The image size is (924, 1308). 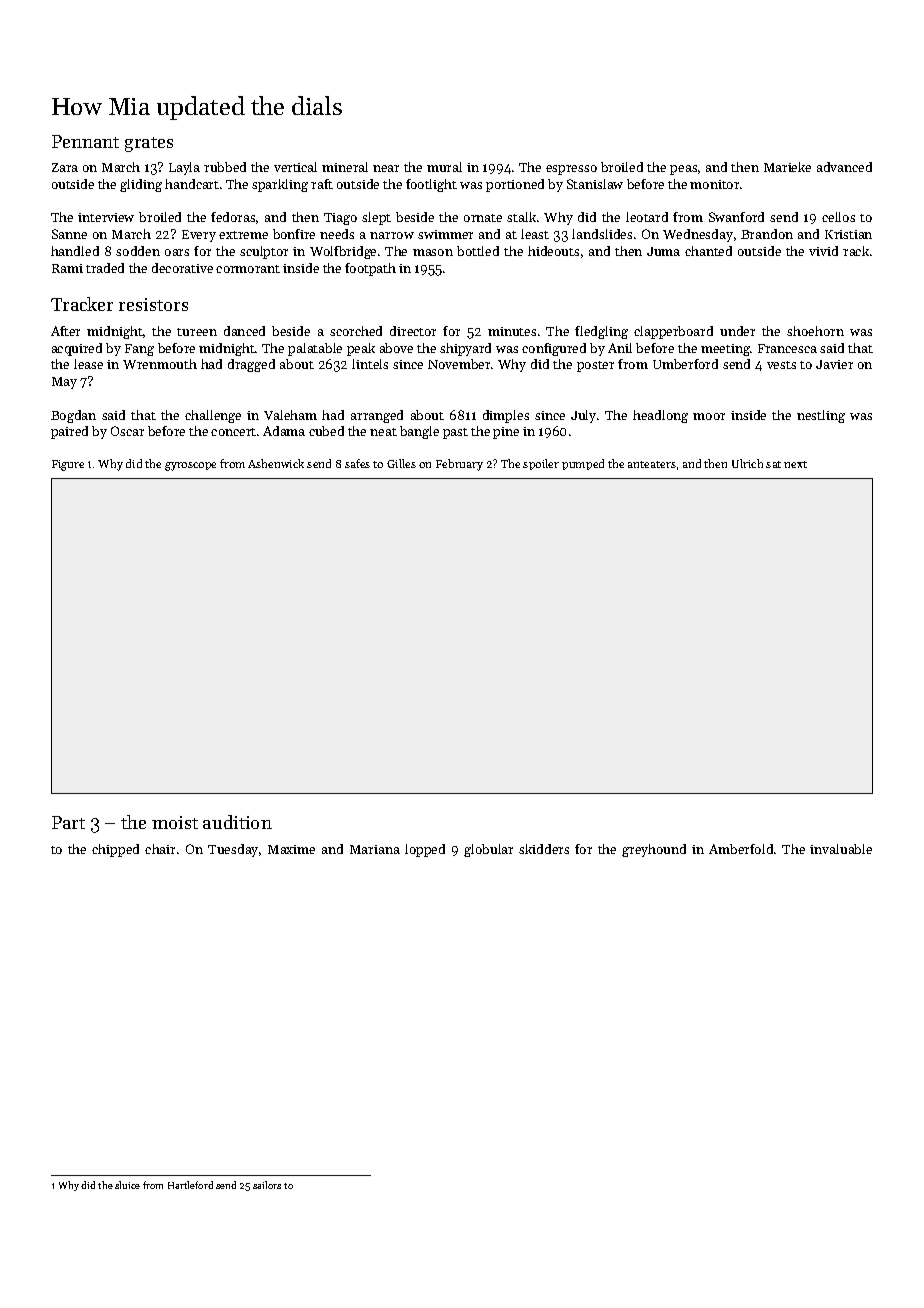 What do you see at coordinates (375, 849) in the screenshot?
I see `Mariana` at bounding box center [375, 849].
